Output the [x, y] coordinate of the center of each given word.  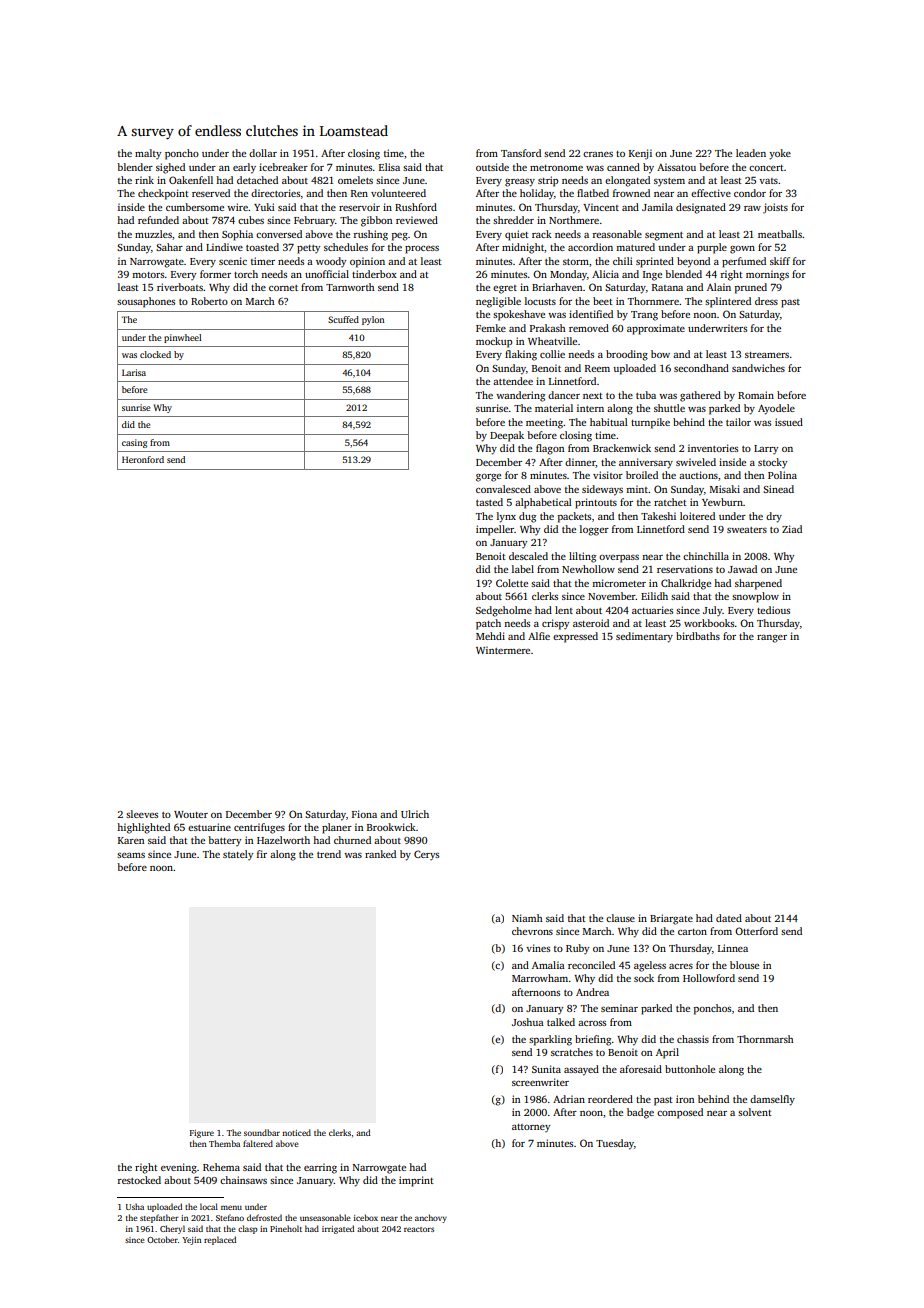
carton [692, 932]
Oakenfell [191, 180]
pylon [373, 320]
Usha [135, 1206]
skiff [780, 261]
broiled [642, 475]
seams [131, 855]
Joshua [528, 1022]
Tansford [521, 153]
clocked [155, 354]
